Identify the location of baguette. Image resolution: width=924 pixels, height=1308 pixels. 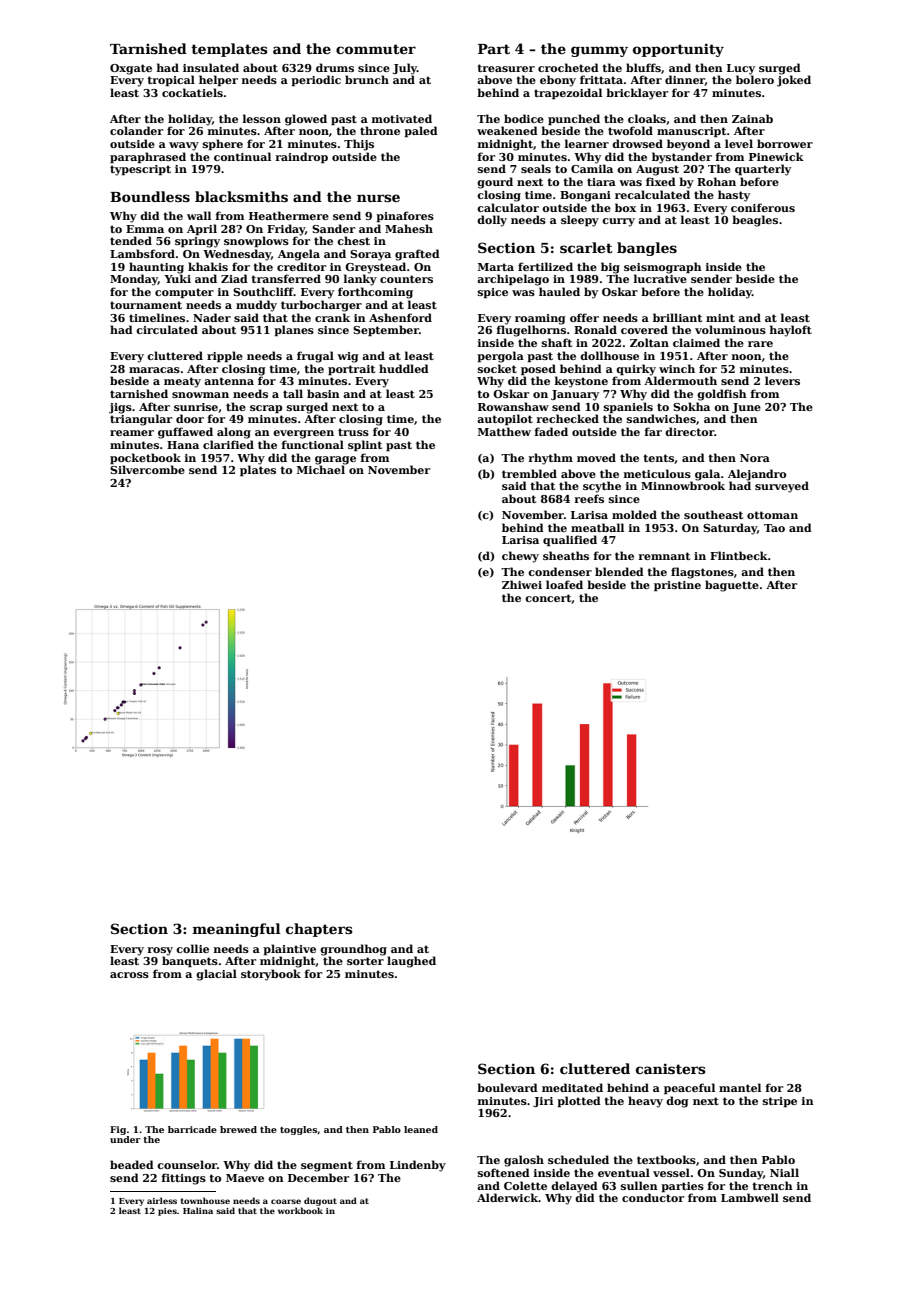
(732, 586).
